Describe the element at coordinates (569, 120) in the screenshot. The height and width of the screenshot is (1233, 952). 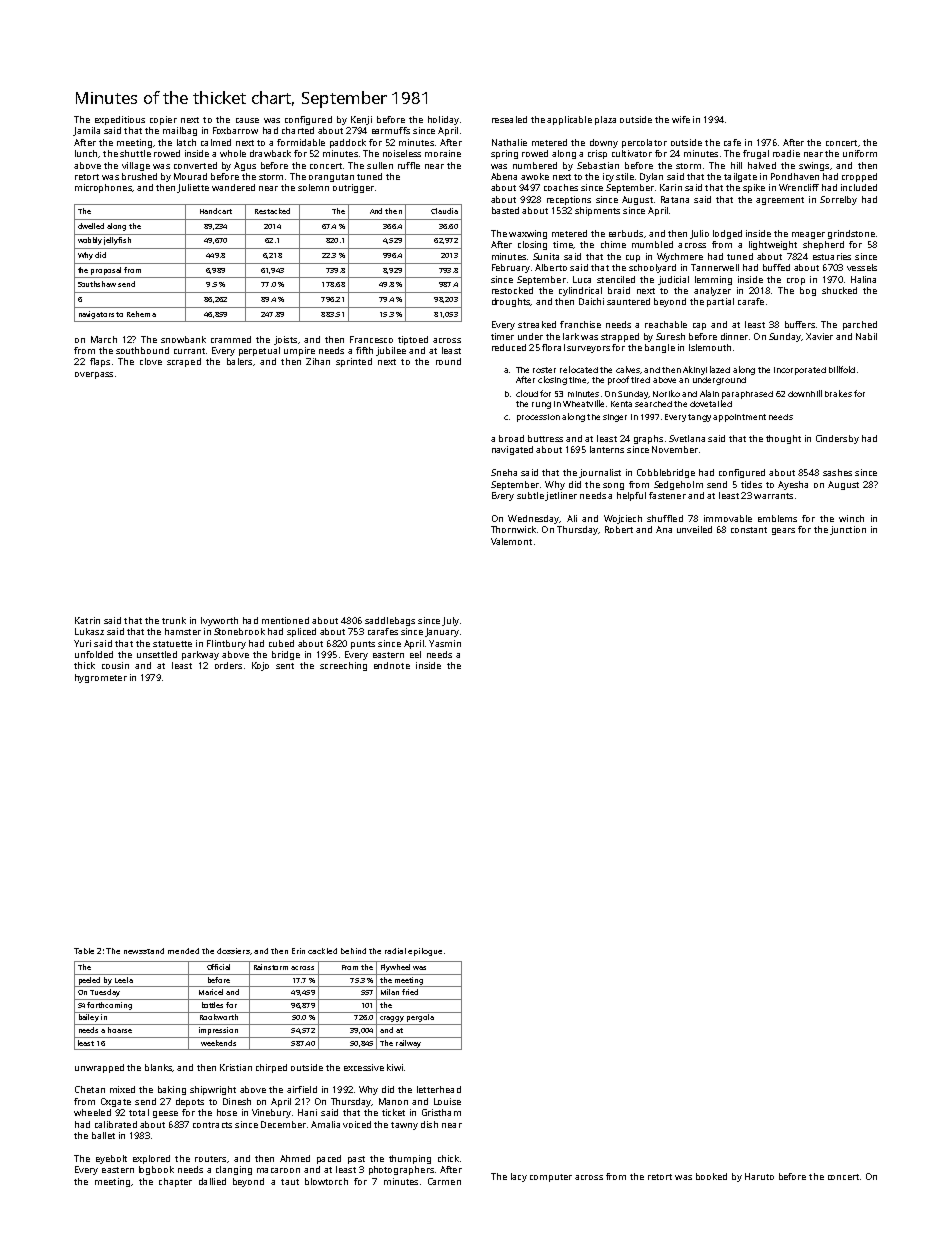
I see `applicable` at that location.
